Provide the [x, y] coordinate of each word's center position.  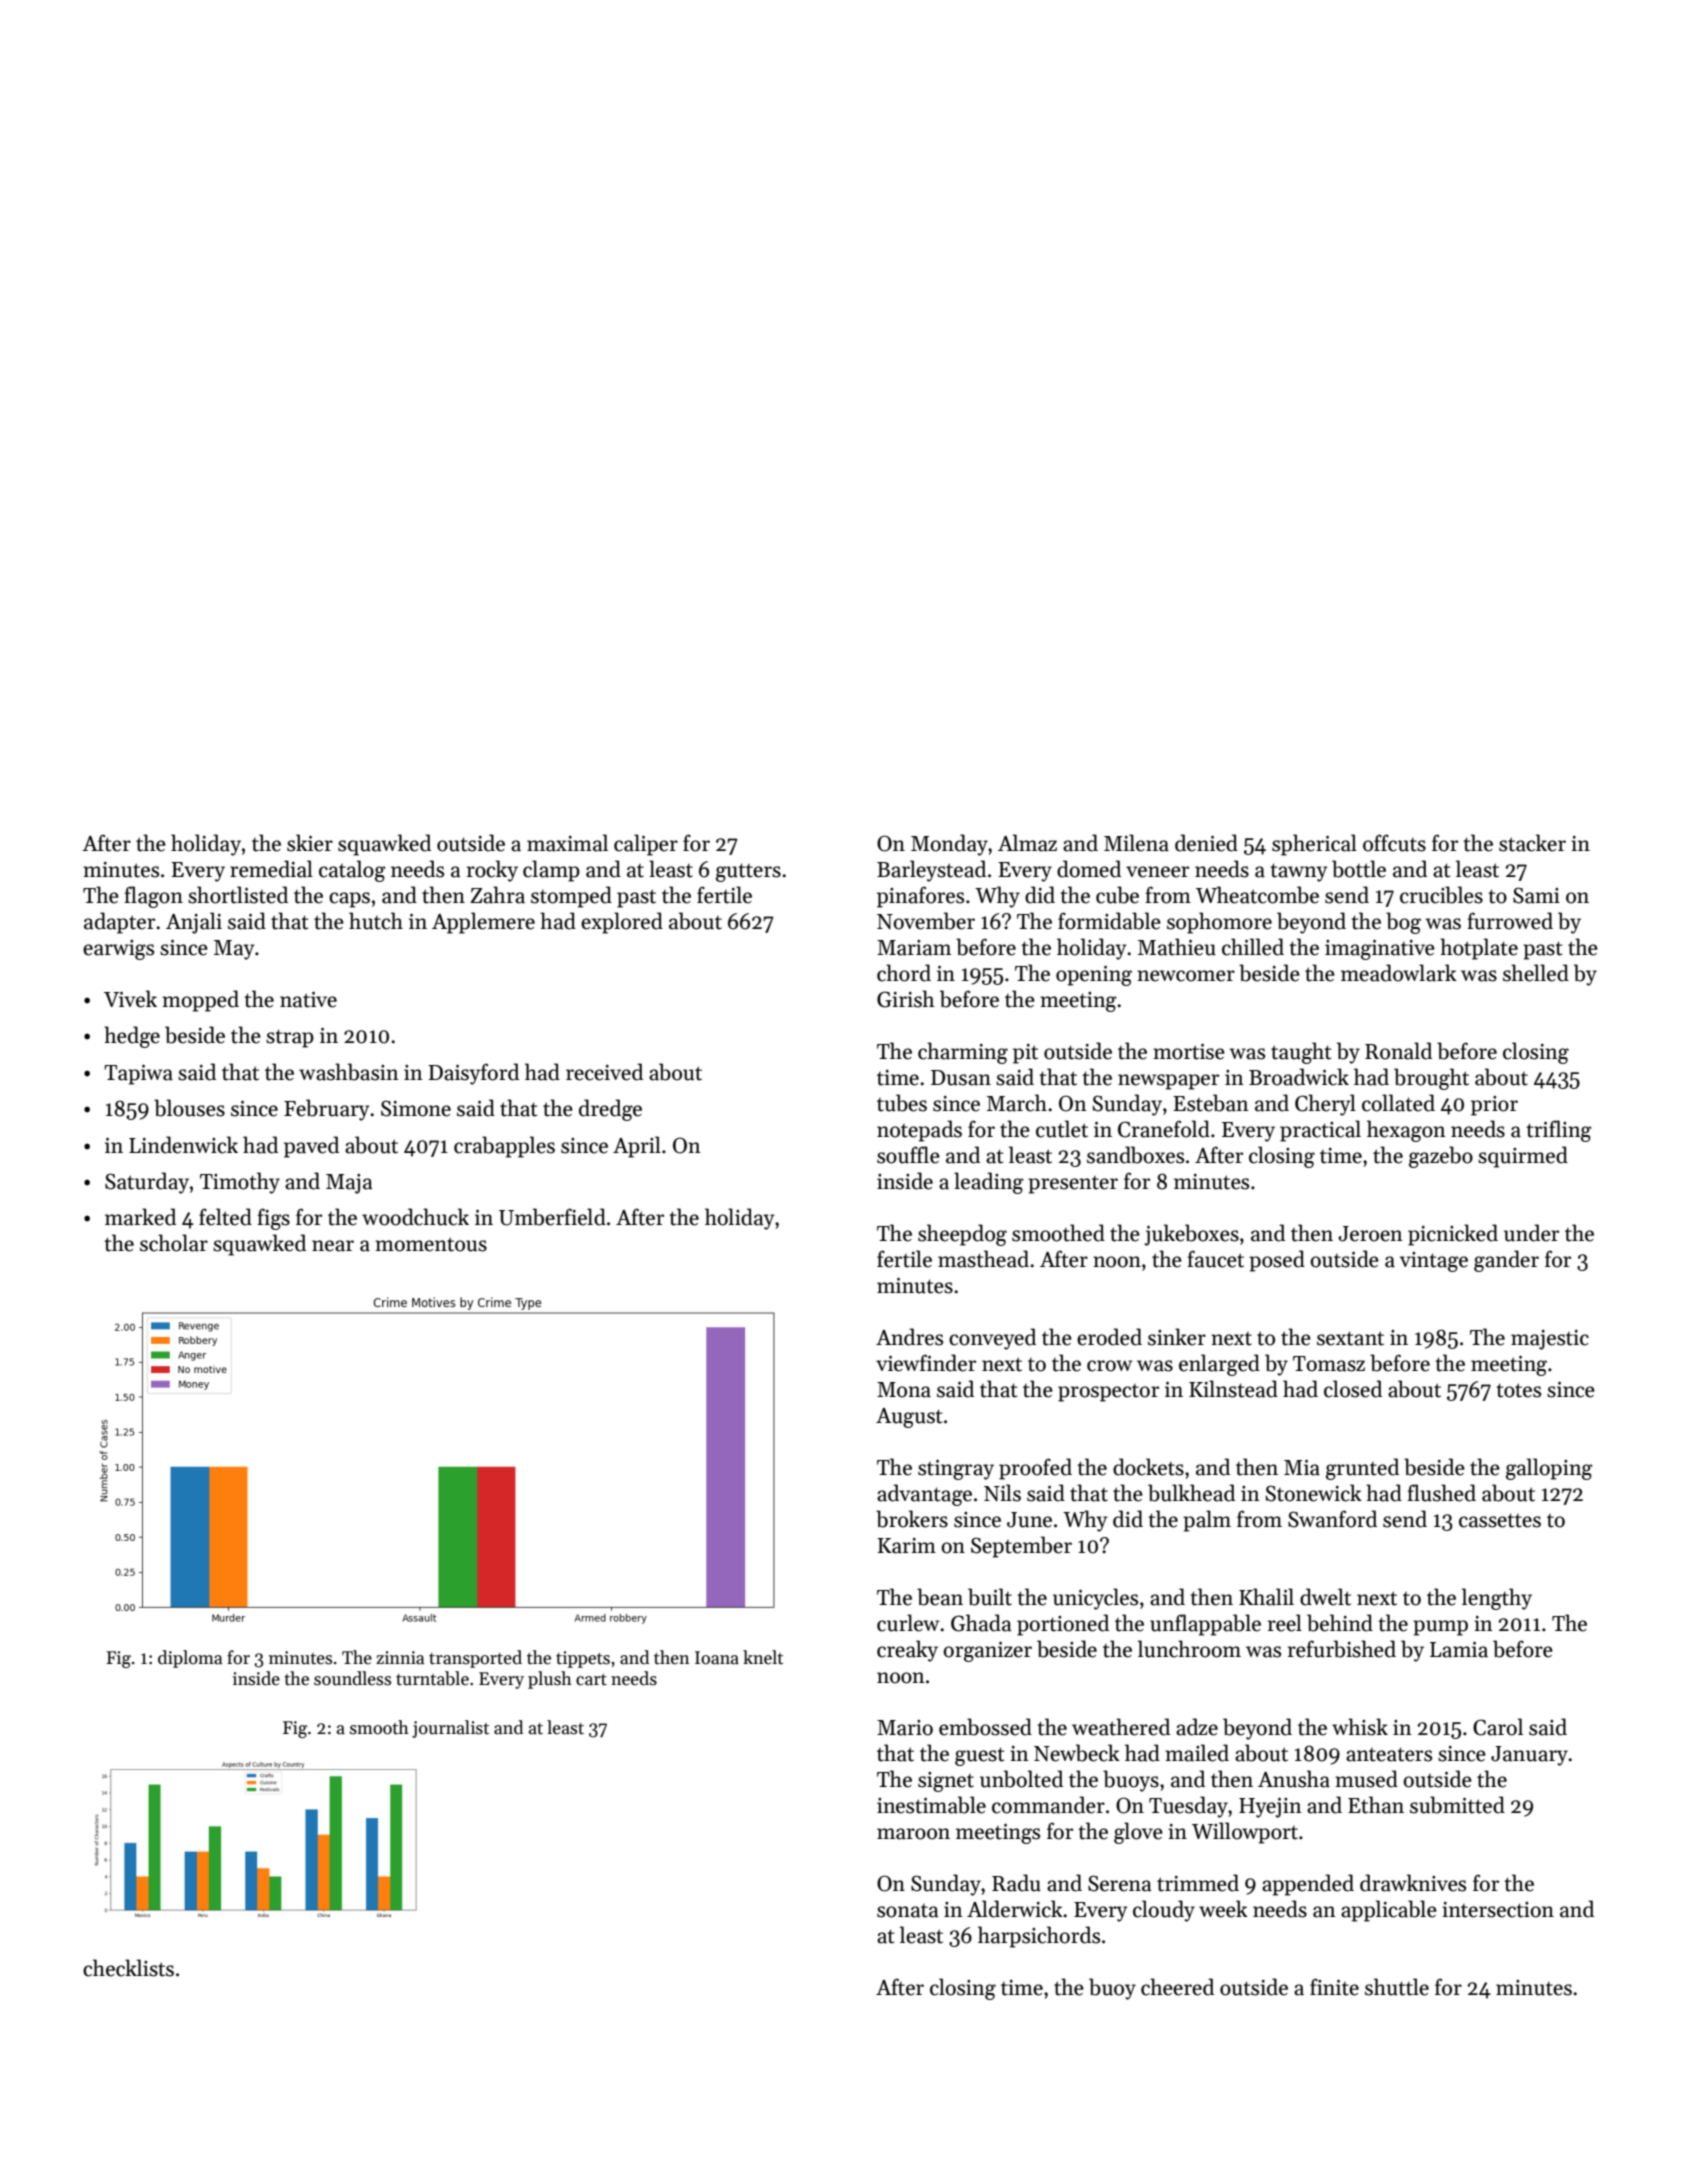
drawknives [1413, 1883]
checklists [128, 1968]
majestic [1550, 1340]
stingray [956, 1470]
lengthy [1497, 1599]
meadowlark [1399, 973]
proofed [1035, 1469]
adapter [119, 923]
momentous [431, 1244]
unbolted [1021, 1779]
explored [622, 923]
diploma [190, 1659]
